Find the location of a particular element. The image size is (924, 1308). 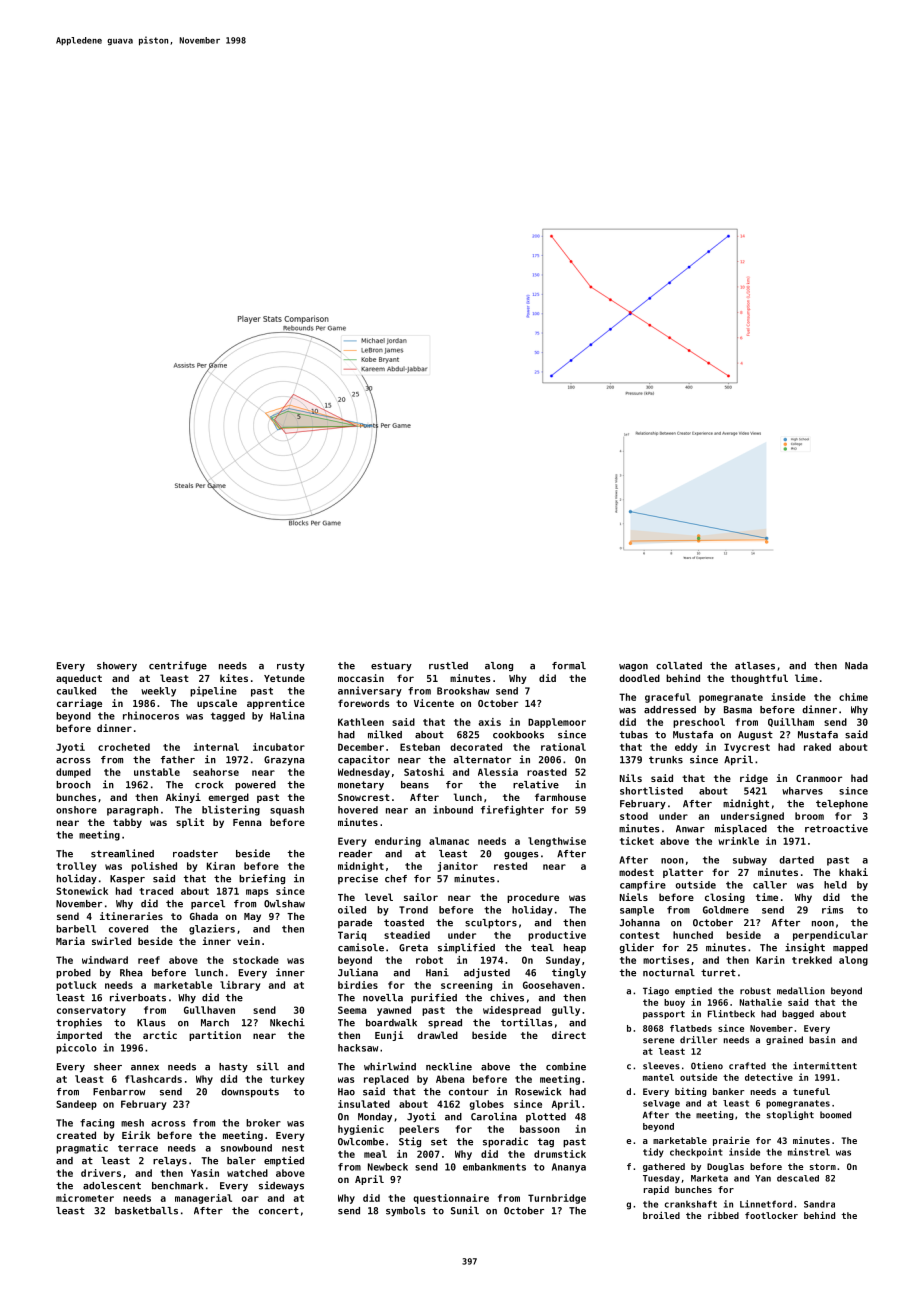

Ivycrest is located at coordinates (747, 748).
